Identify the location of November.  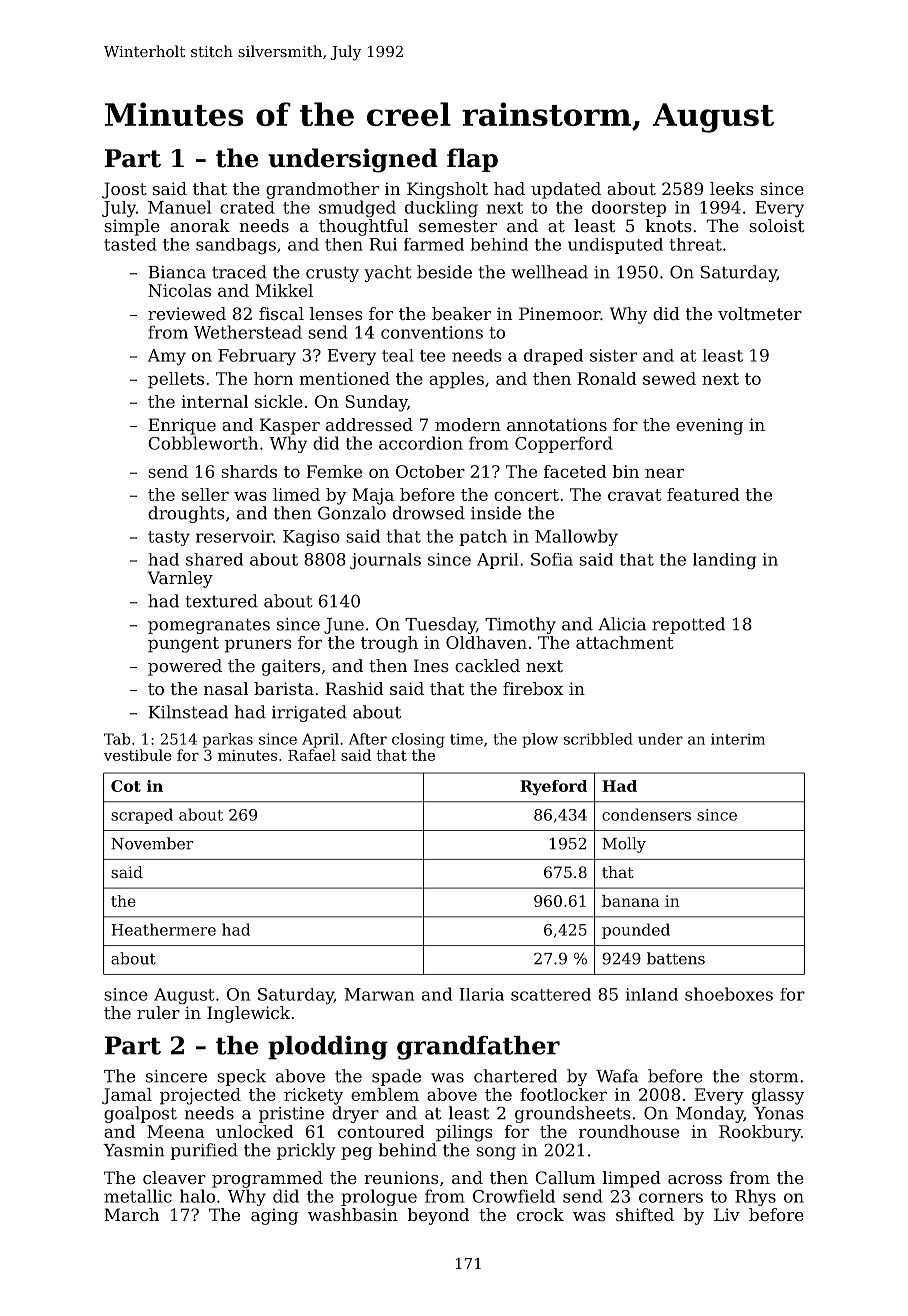
(152, 843).
